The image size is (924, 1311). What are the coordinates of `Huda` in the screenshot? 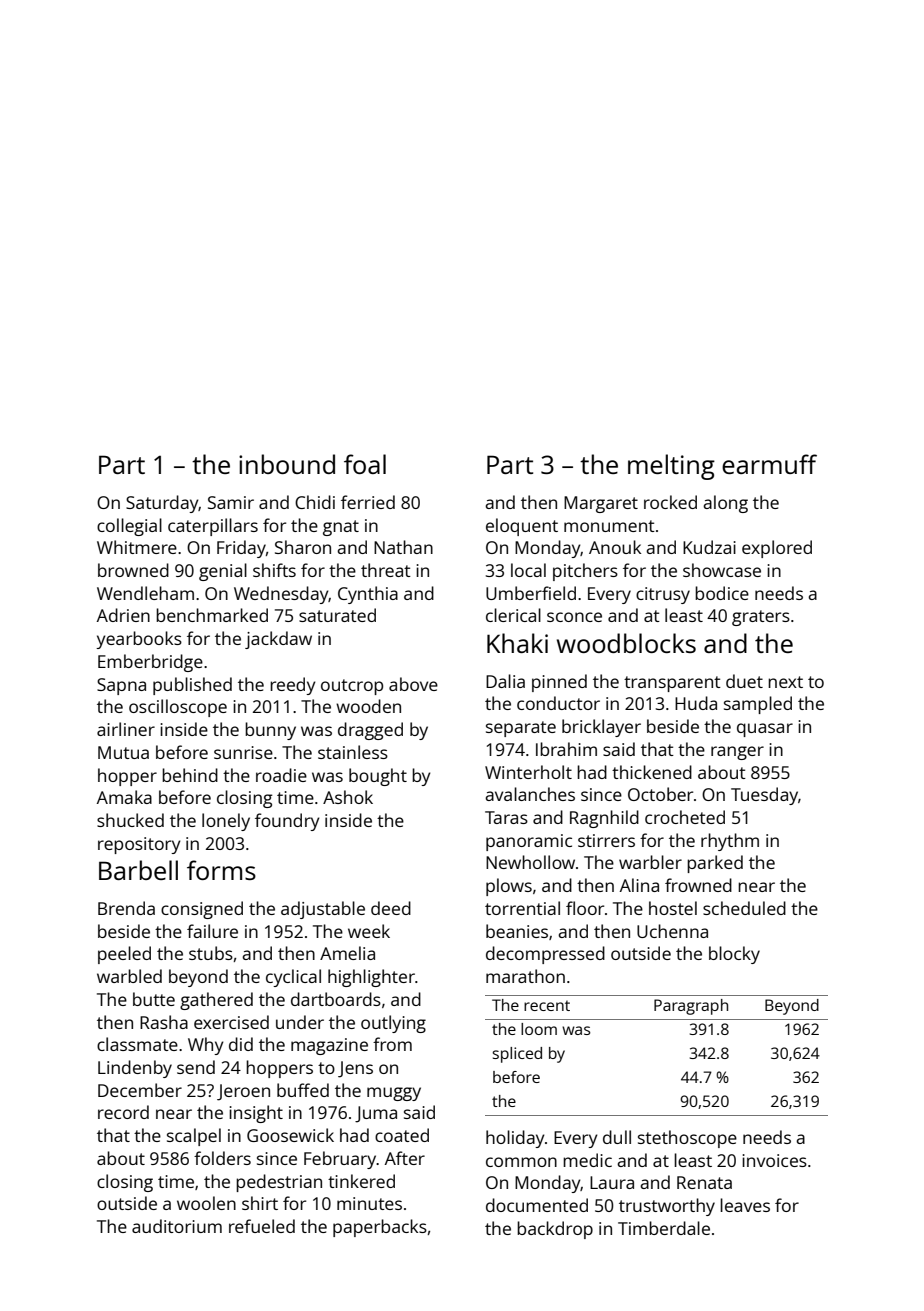 It's located at (696, 703).
